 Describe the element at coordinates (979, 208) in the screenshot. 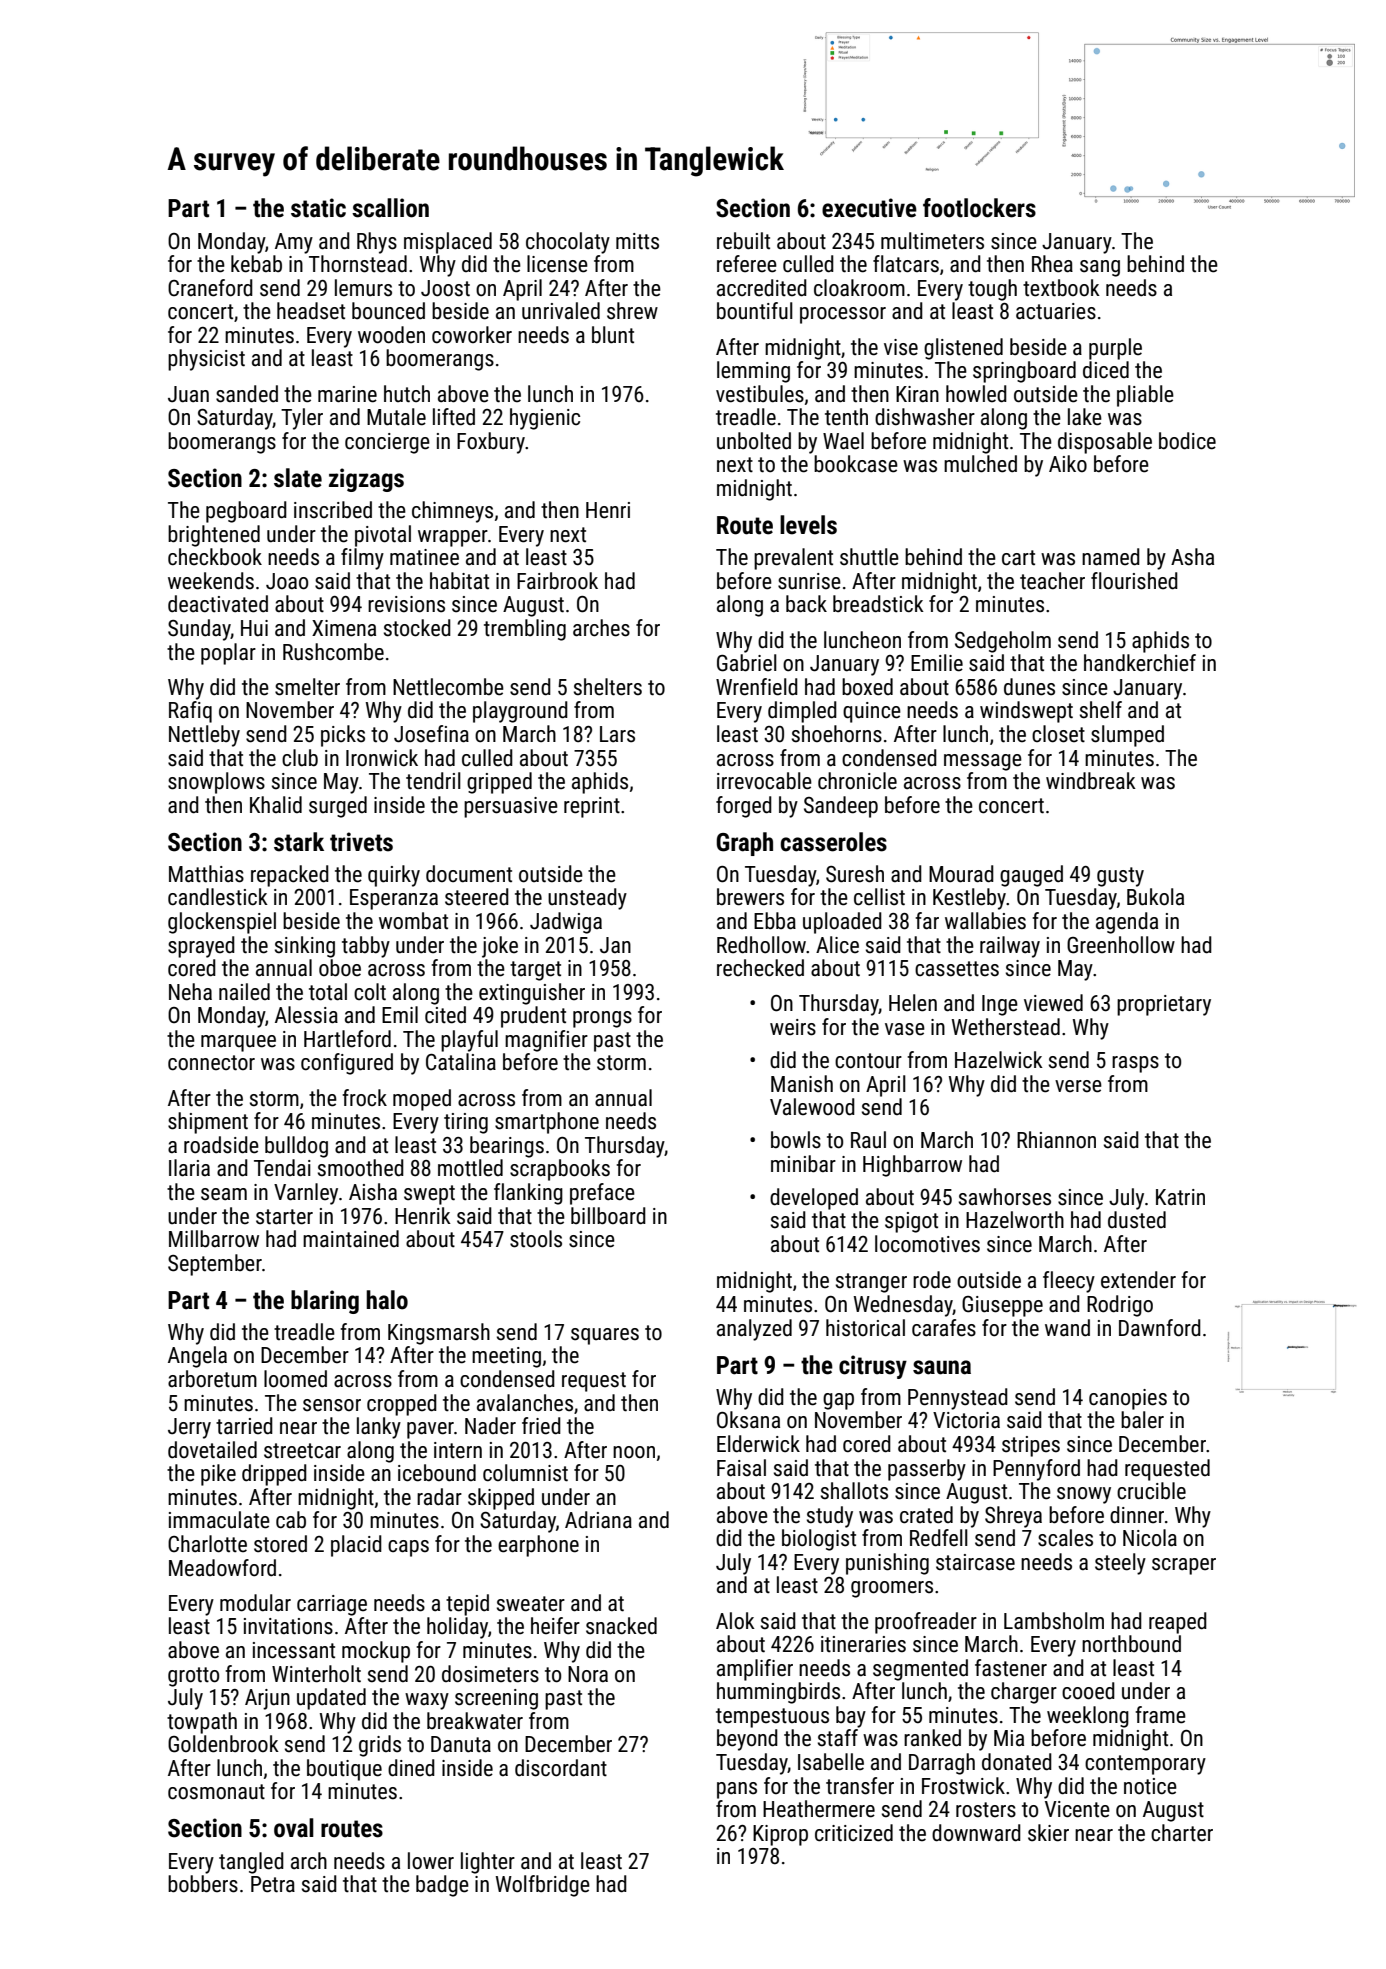

I see `footlockers` at that location.
